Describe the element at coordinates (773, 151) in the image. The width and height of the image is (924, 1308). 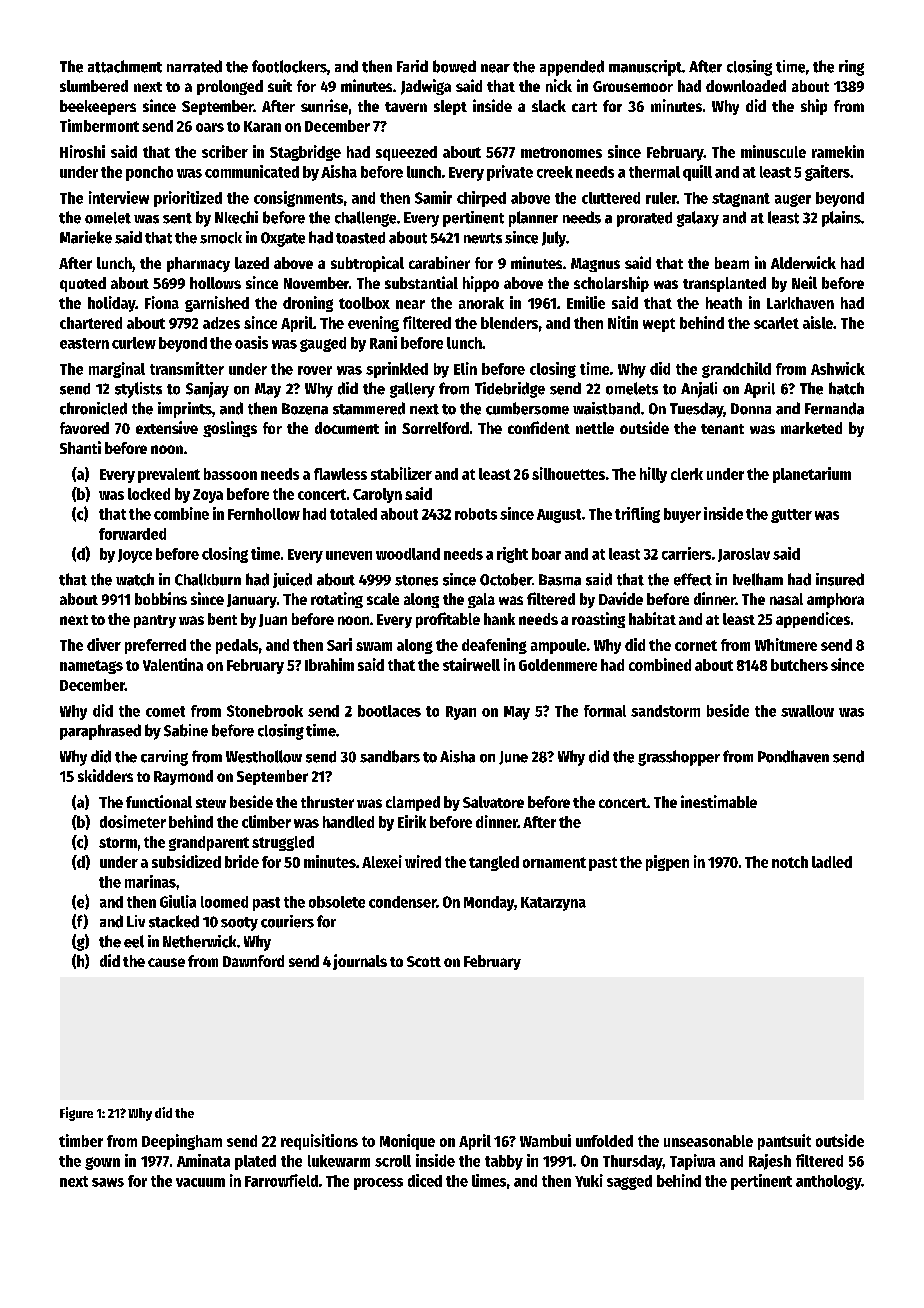
I see `minuscule` at that location.
